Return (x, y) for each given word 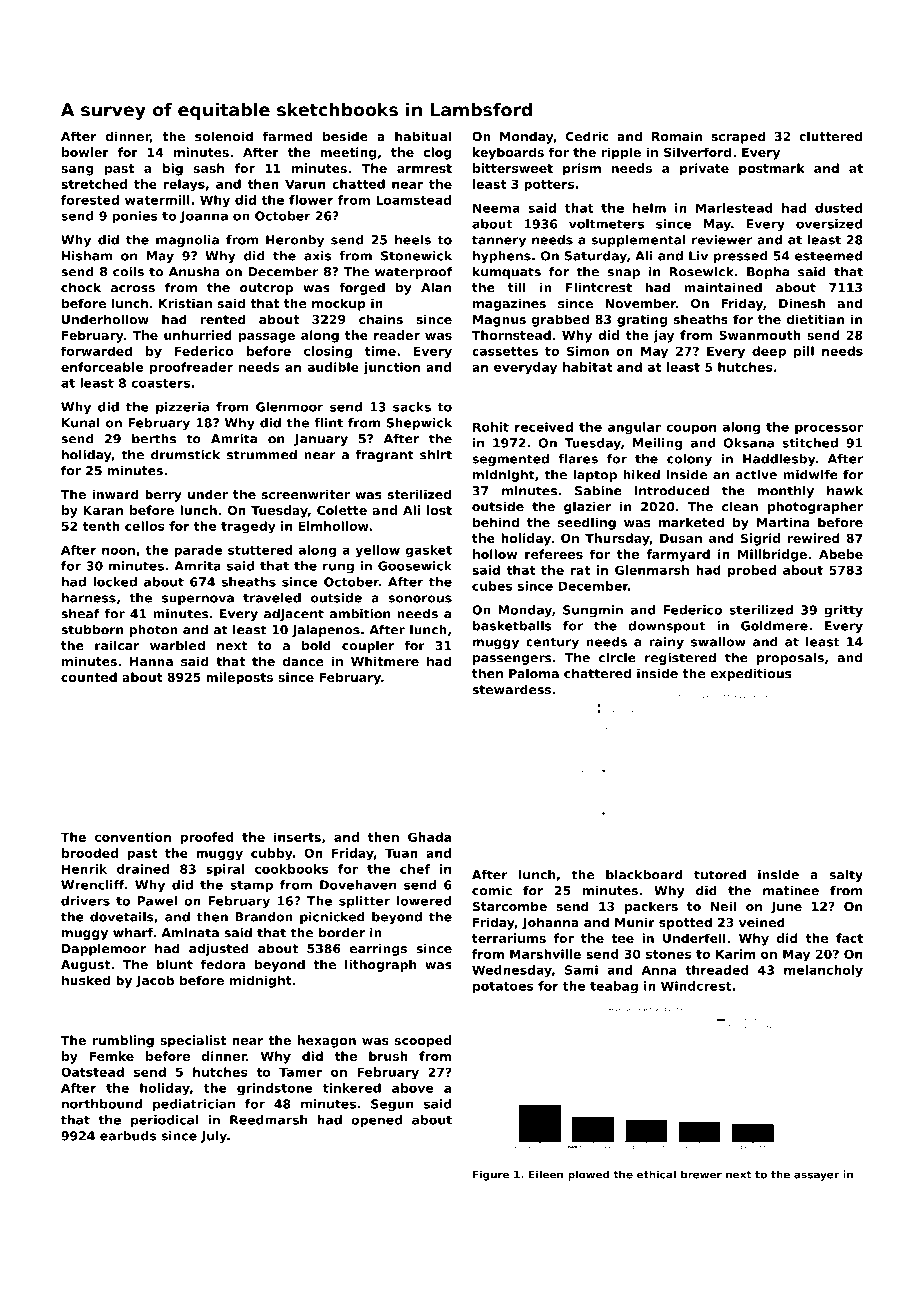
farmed (287, 136)
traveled (272, 598)
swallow (718, 642)
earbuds (128, 1136)
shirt (436, 455)
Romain (677, 136)
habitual (423, 136)
